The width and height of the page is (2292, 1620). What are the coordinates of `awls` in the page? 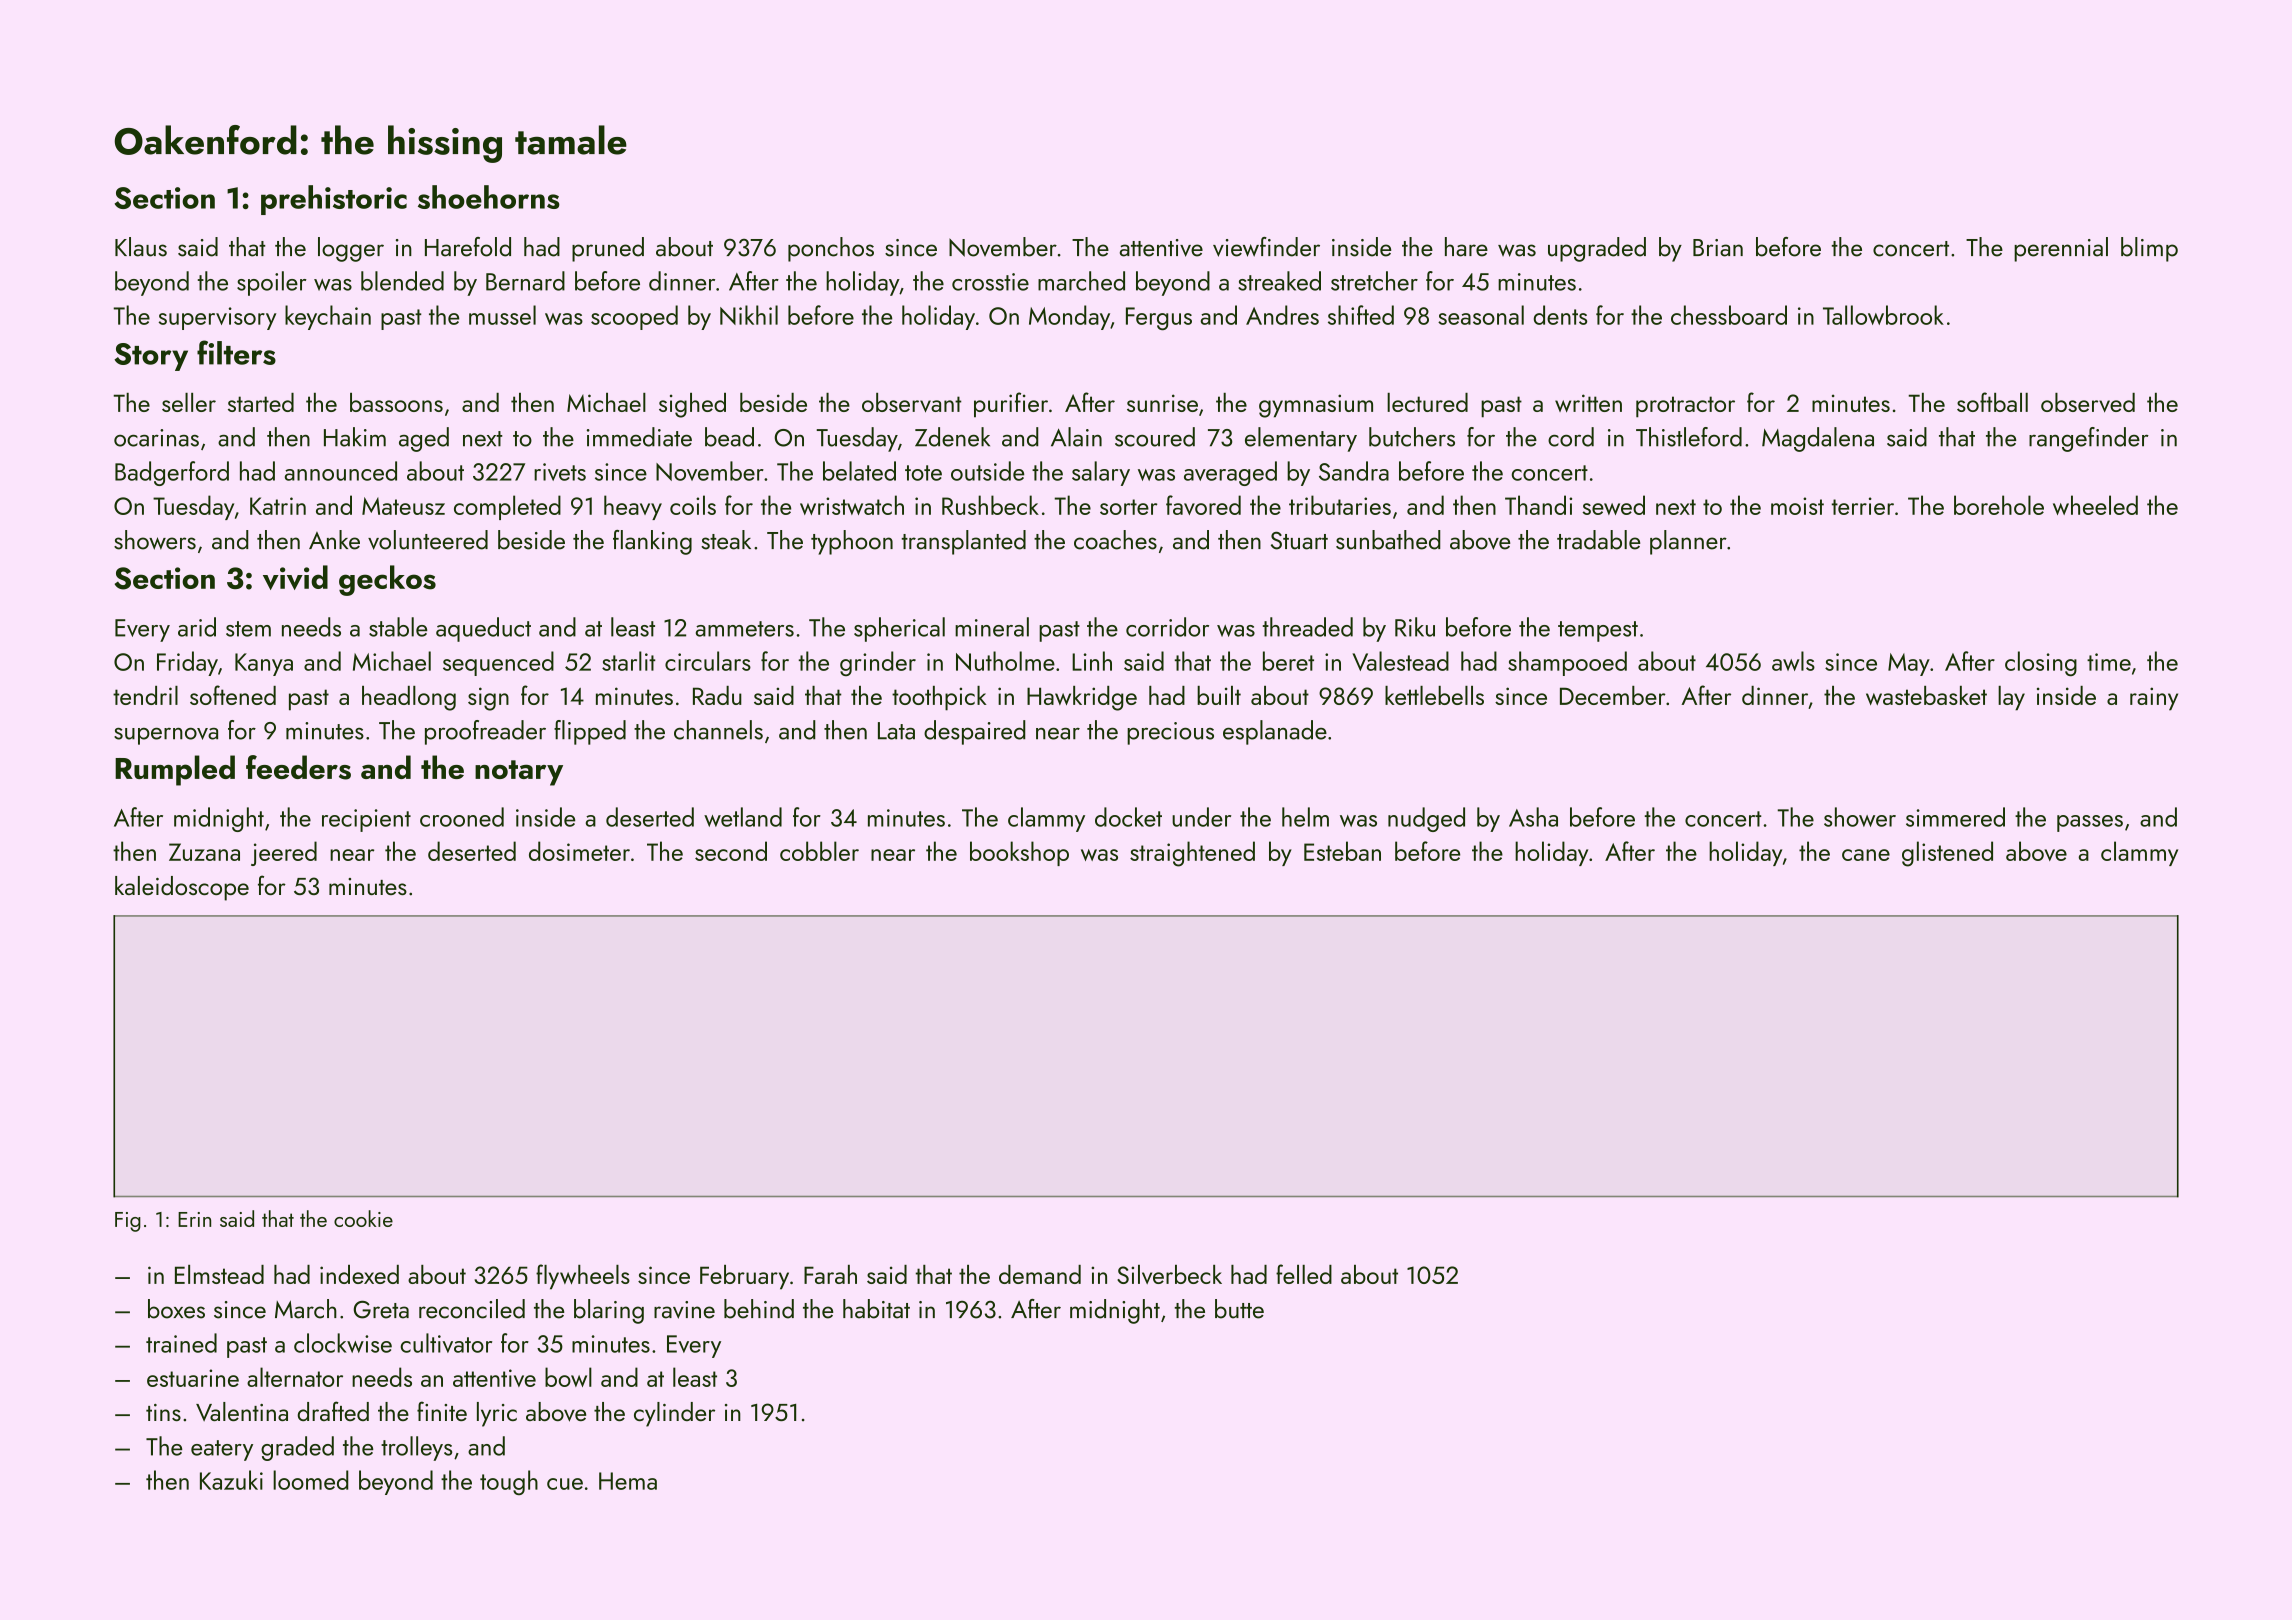 It's located at (1793, 661).
